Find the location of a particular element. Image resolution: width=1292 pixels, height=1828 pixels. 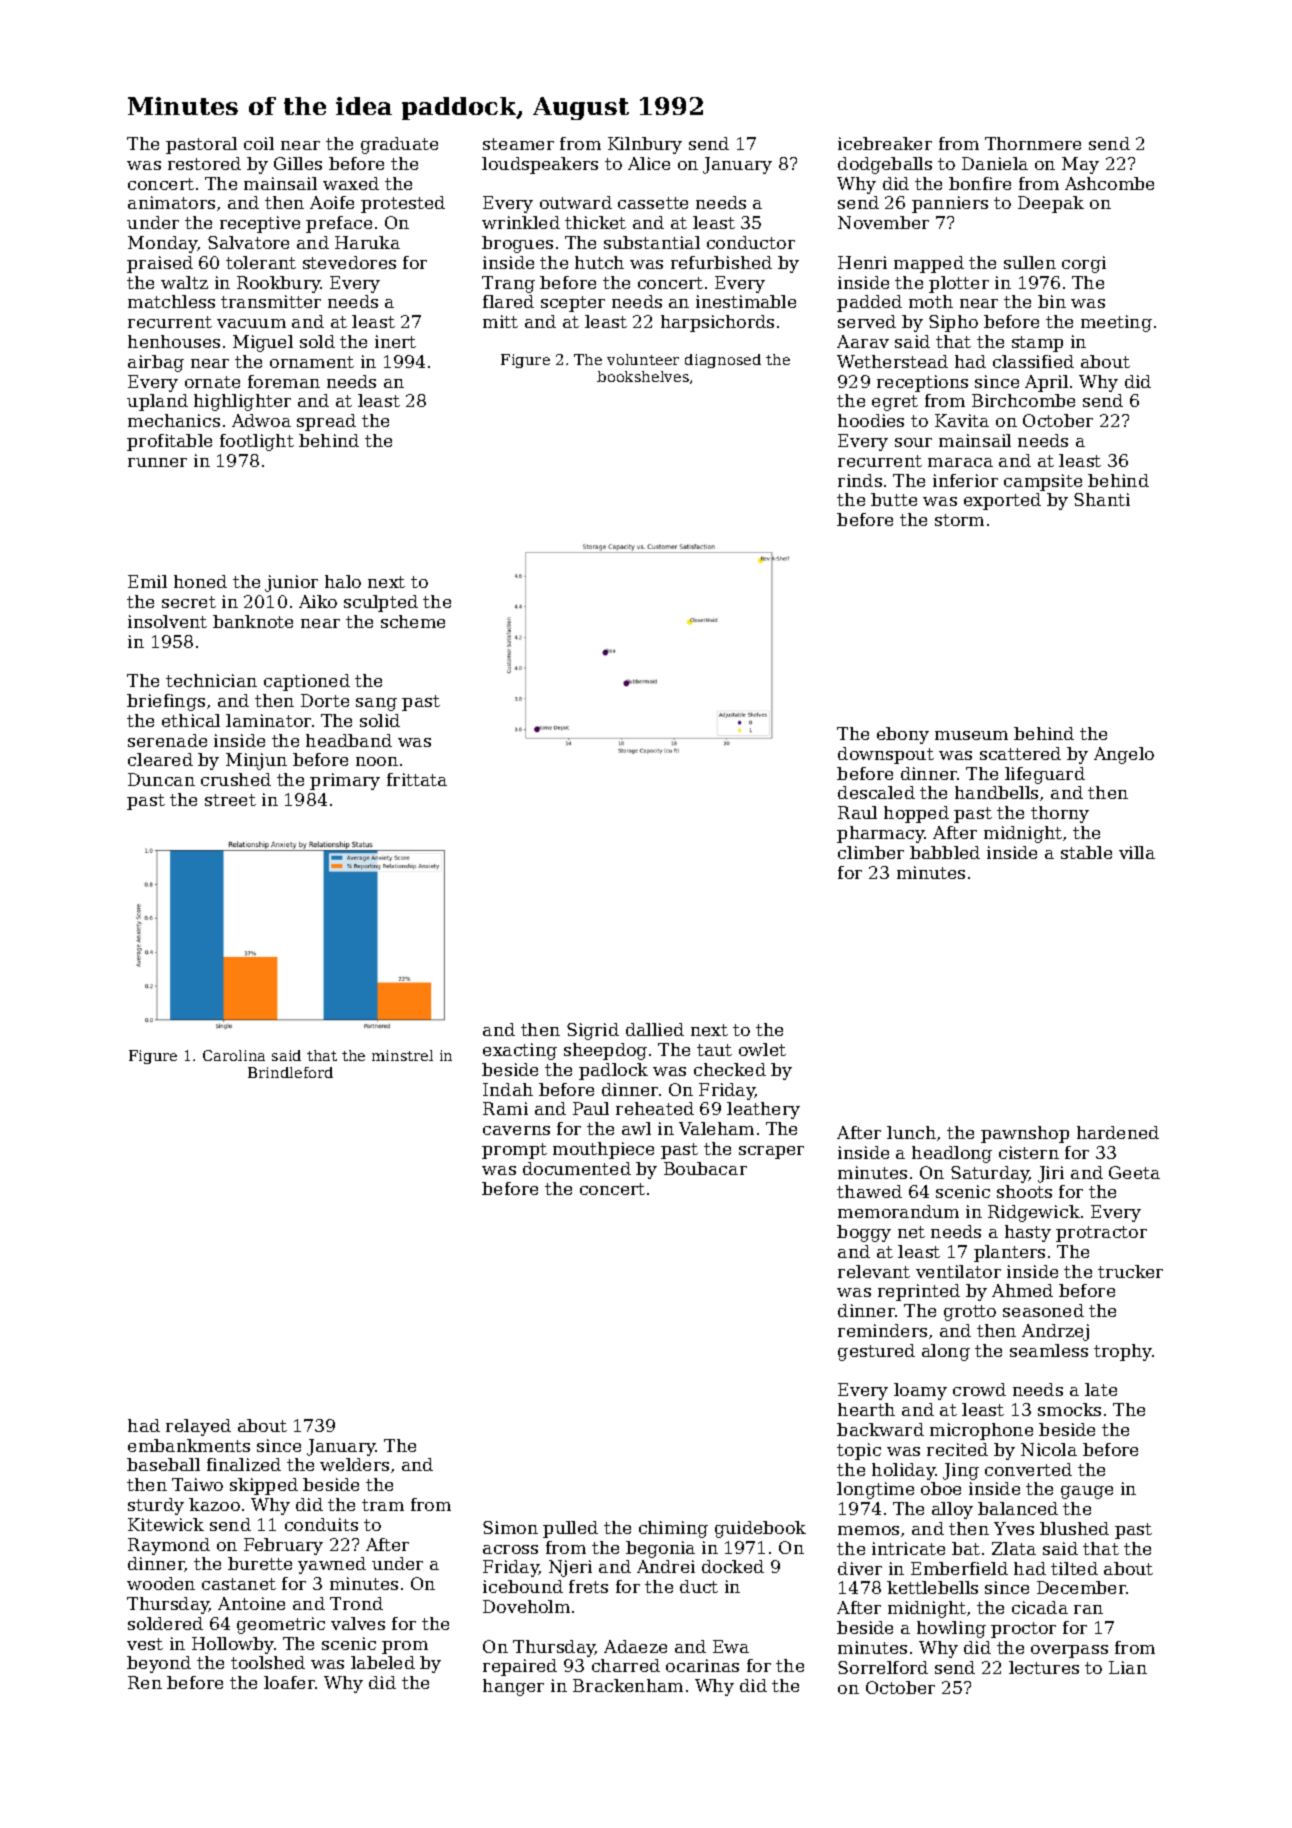

Boubacar is located at coordinates (705, 1168).
